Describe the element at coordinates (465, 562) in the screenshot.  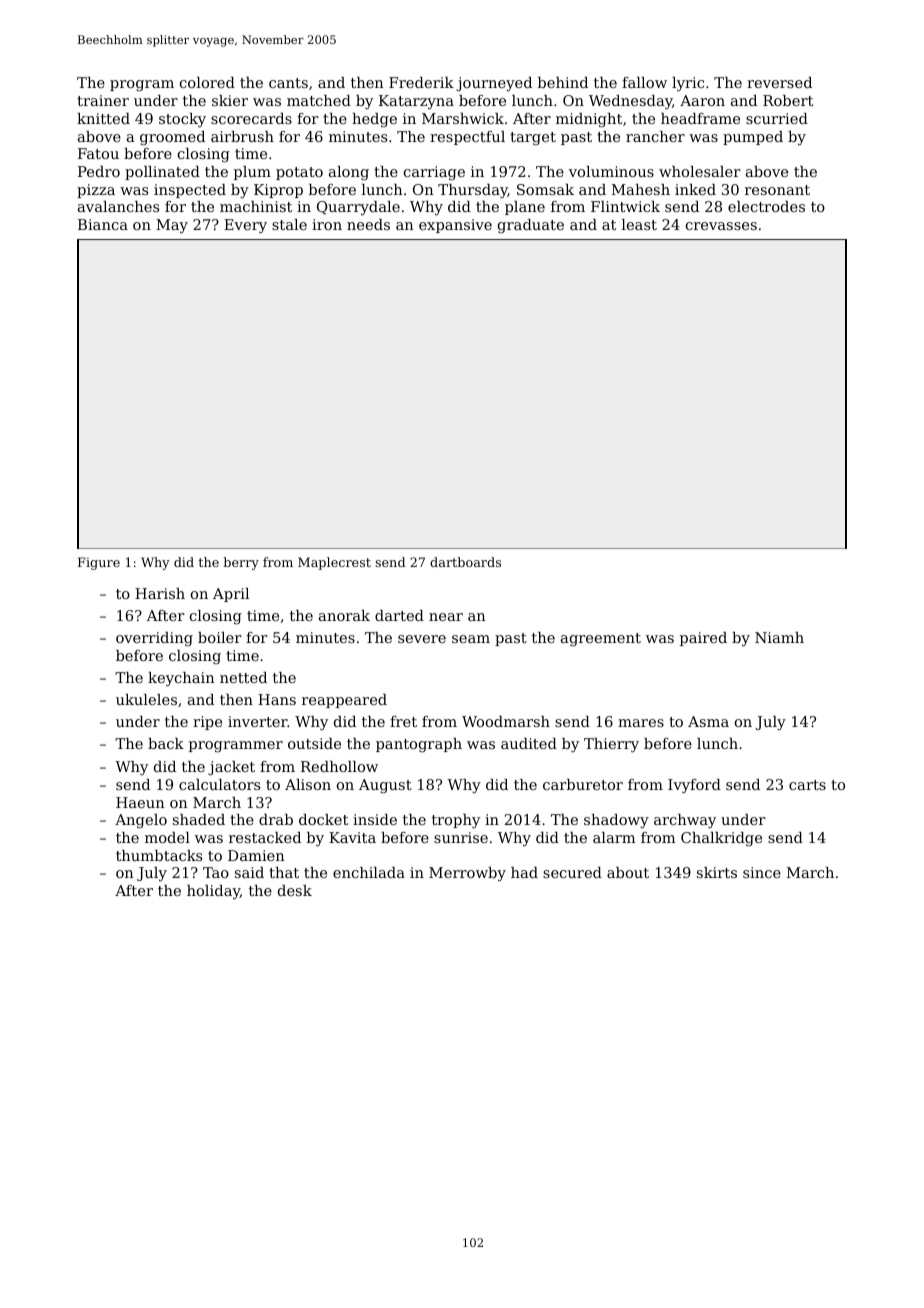
I see `dartboards` at that location.
